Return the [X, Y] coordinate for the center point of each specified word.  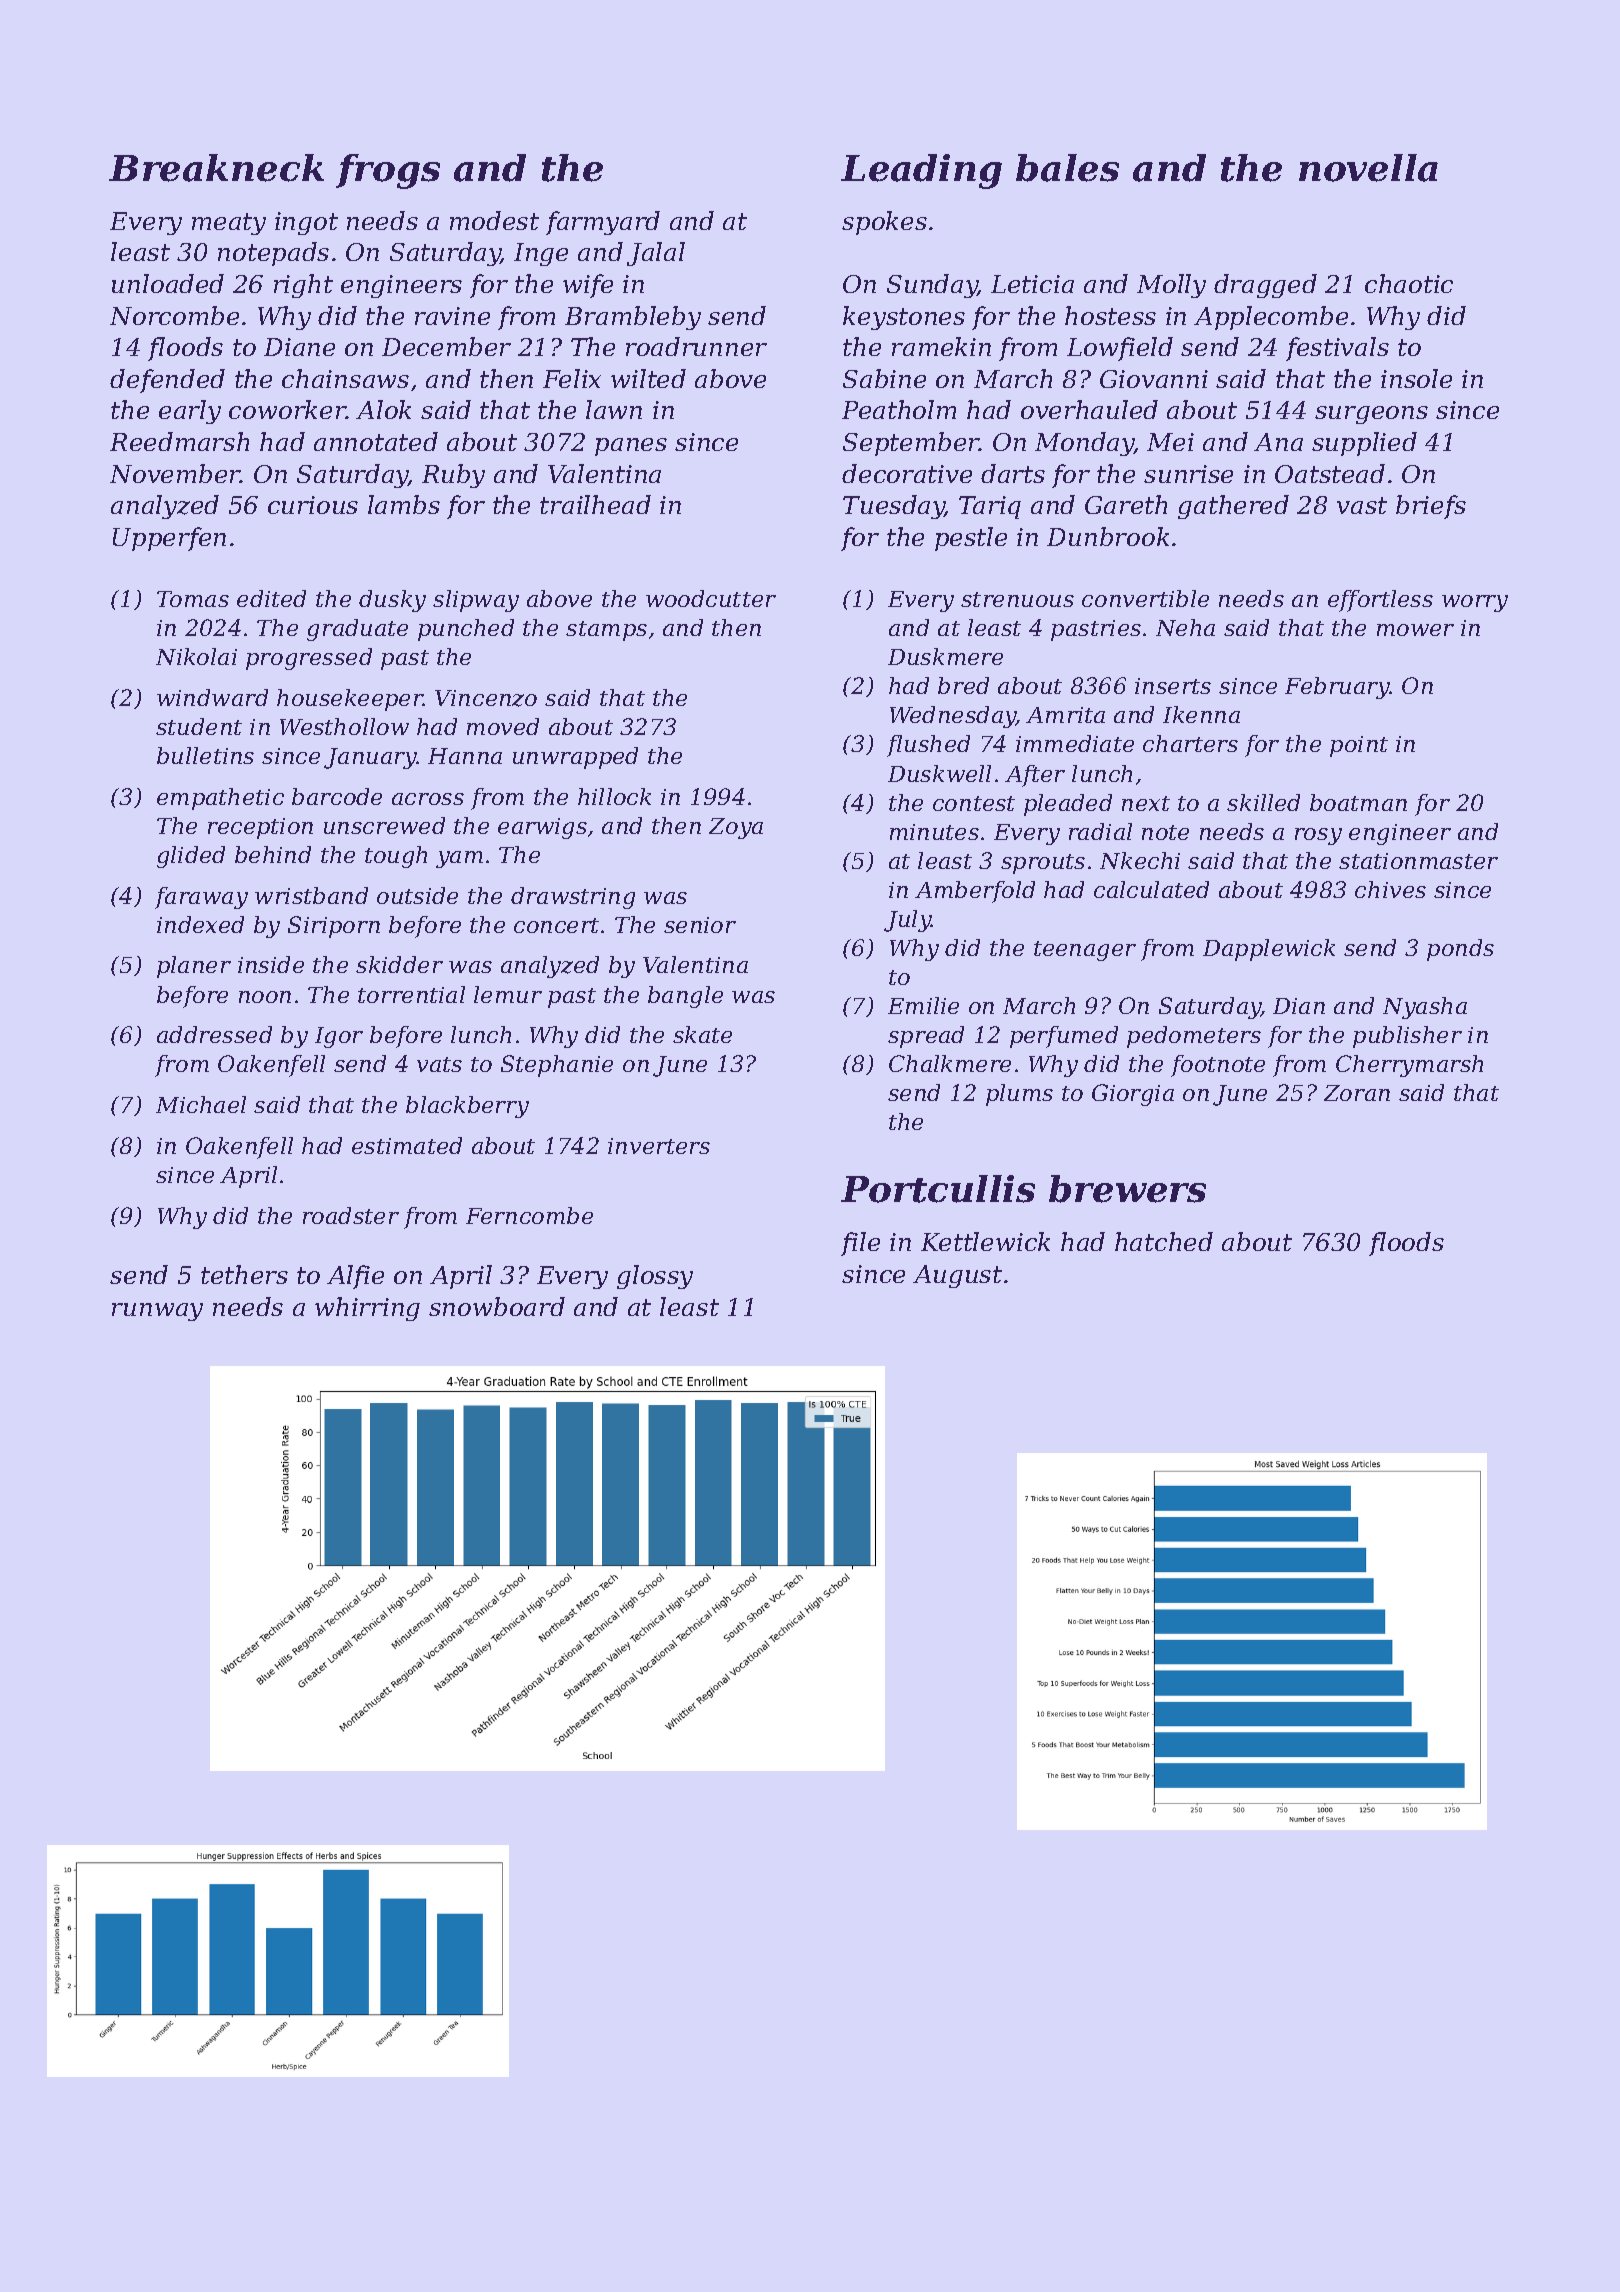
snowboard [497, 1306]
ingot [306, 223]
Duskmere [945, 656]
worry [1475, 603]
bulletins [205, 755]
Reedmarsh [179, 441]
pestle [971, 539]
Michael [201, 1104]
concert [556, 925]
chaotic [1409, 283]
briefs [1431, 507]
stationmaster [1418, 861]
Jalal [656, 254]
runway [157, 1312]
